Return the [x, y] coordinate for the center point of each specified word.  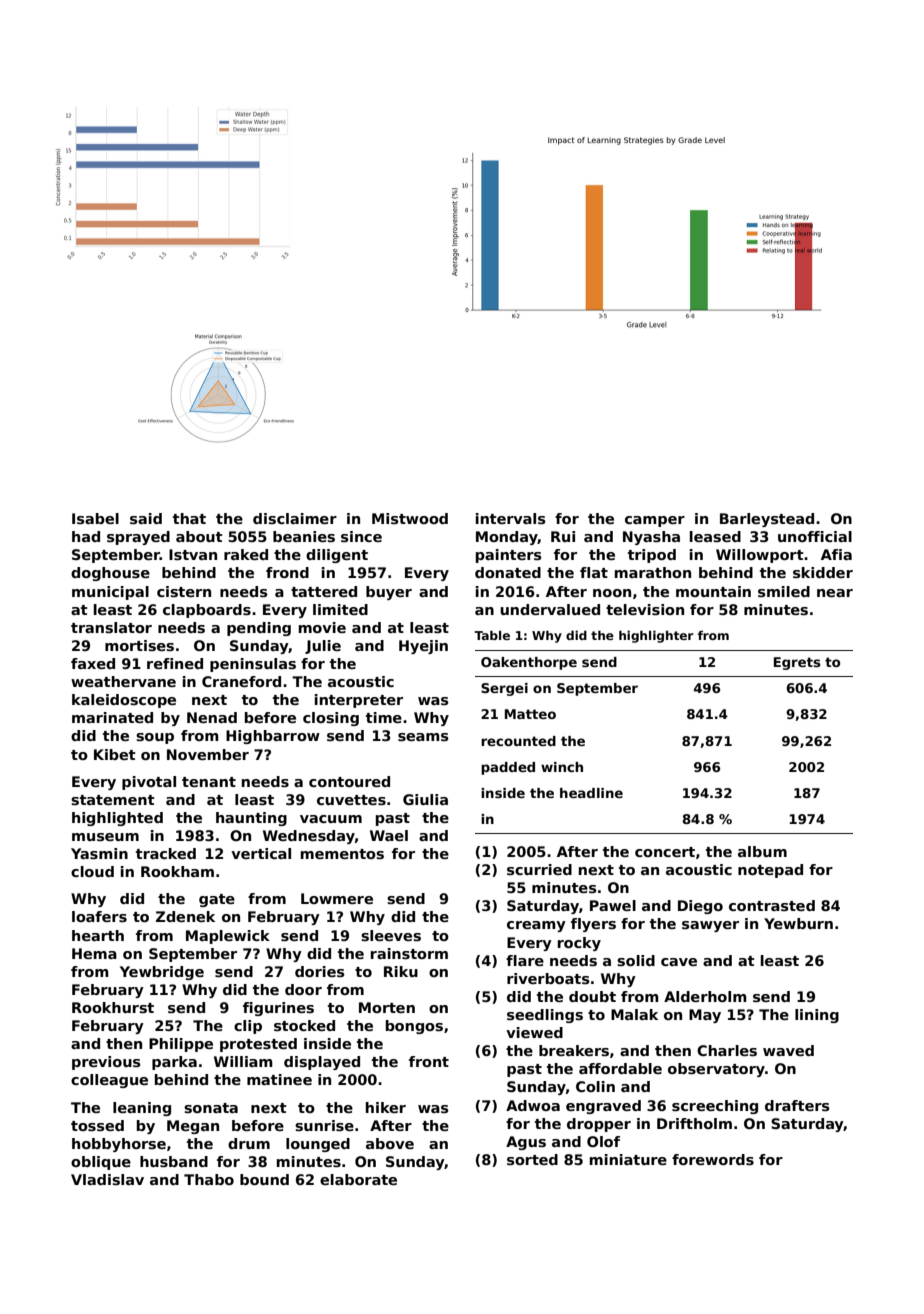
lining [817, 1016]
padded [508, 768]
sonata [211, 1108]
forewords [713, 1159]
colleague [109, 1081]
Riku [401, 971]
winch [562, 767]
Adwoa [533, 1105]
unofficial [815, 536]
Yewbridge [162, 973]
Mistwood [410, 518]
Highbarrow [273, 737]
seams [423, 737]
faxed [93, 663]
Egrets [797, 663]
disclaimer [295, 518]
